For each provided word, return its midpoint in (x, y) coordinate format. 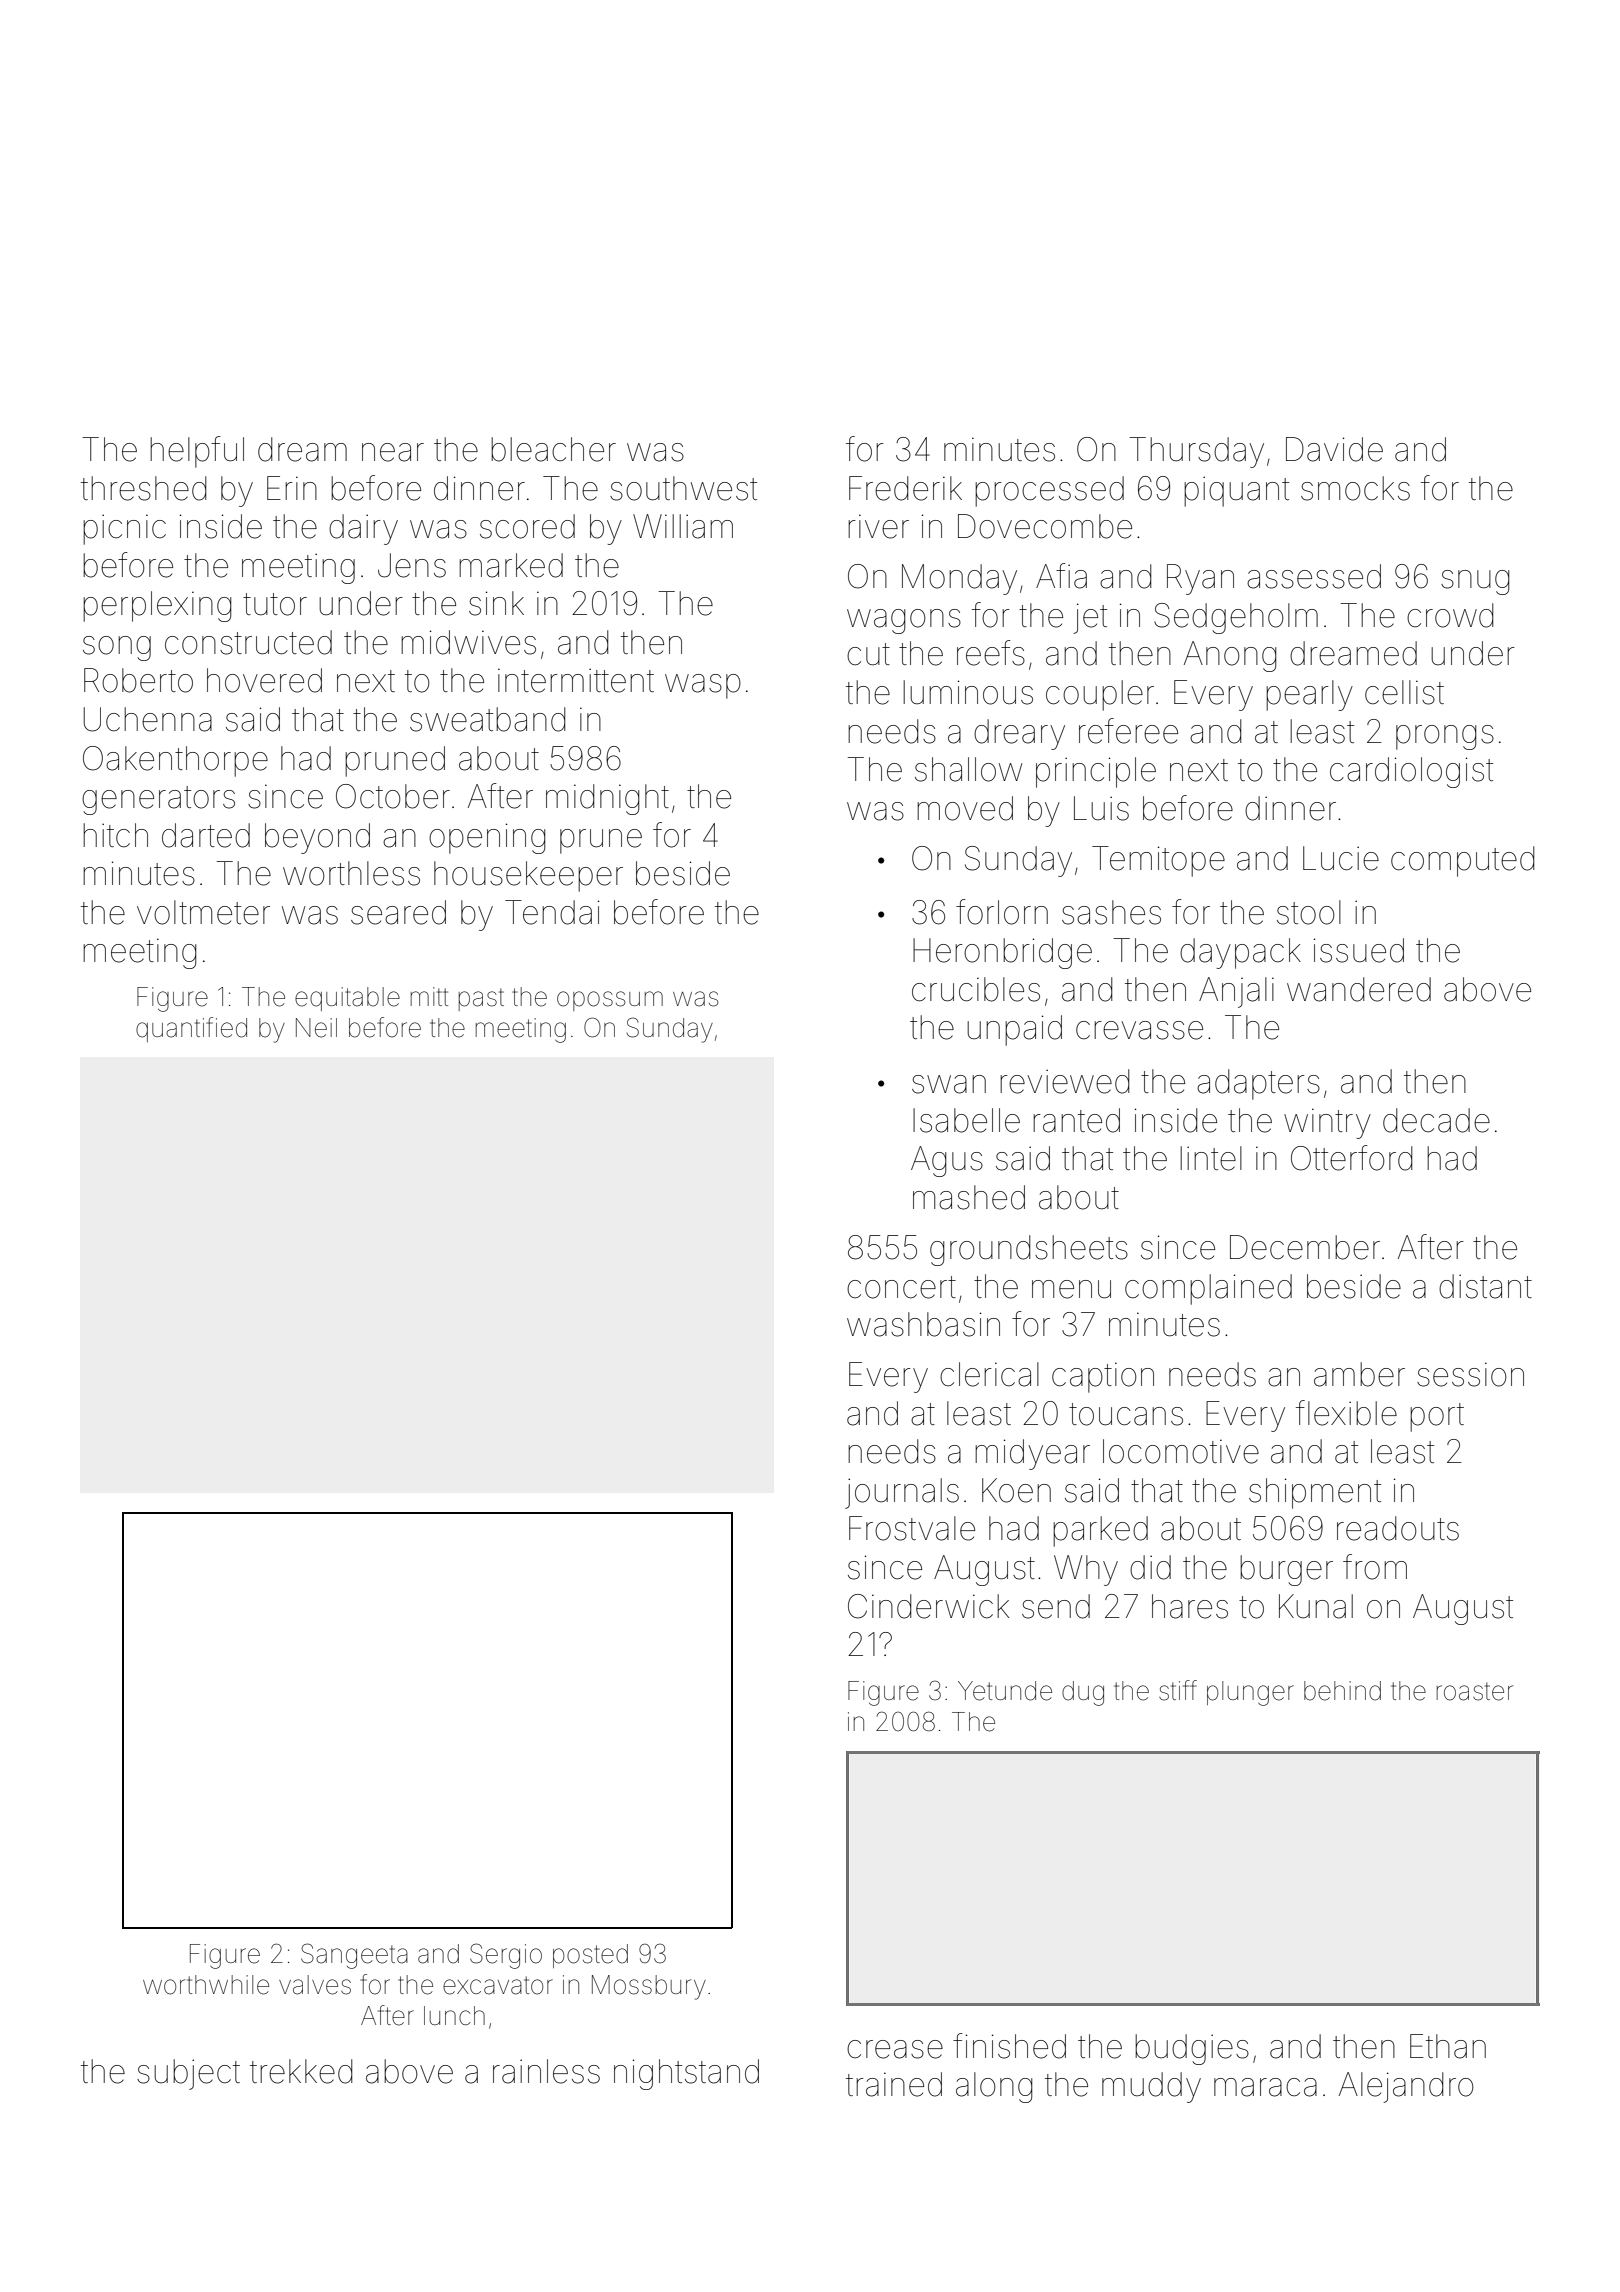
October (393, 796)
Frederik (905, 488)
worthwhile (206, 1985)
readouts (1398, 1528)
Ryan (1200, 579)
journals (902, 1493)
